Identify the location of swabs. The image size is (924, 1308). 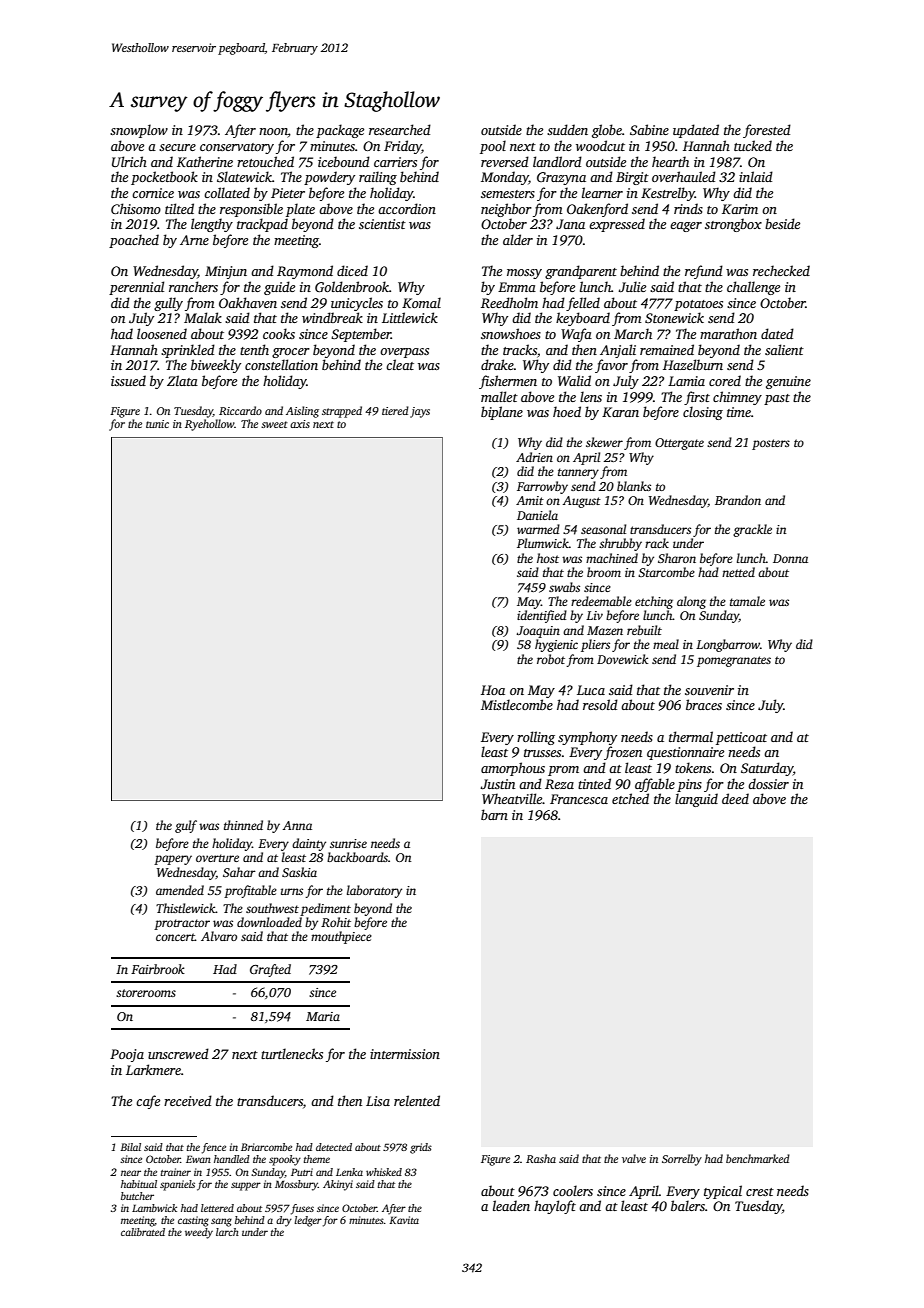
(564, 587).
